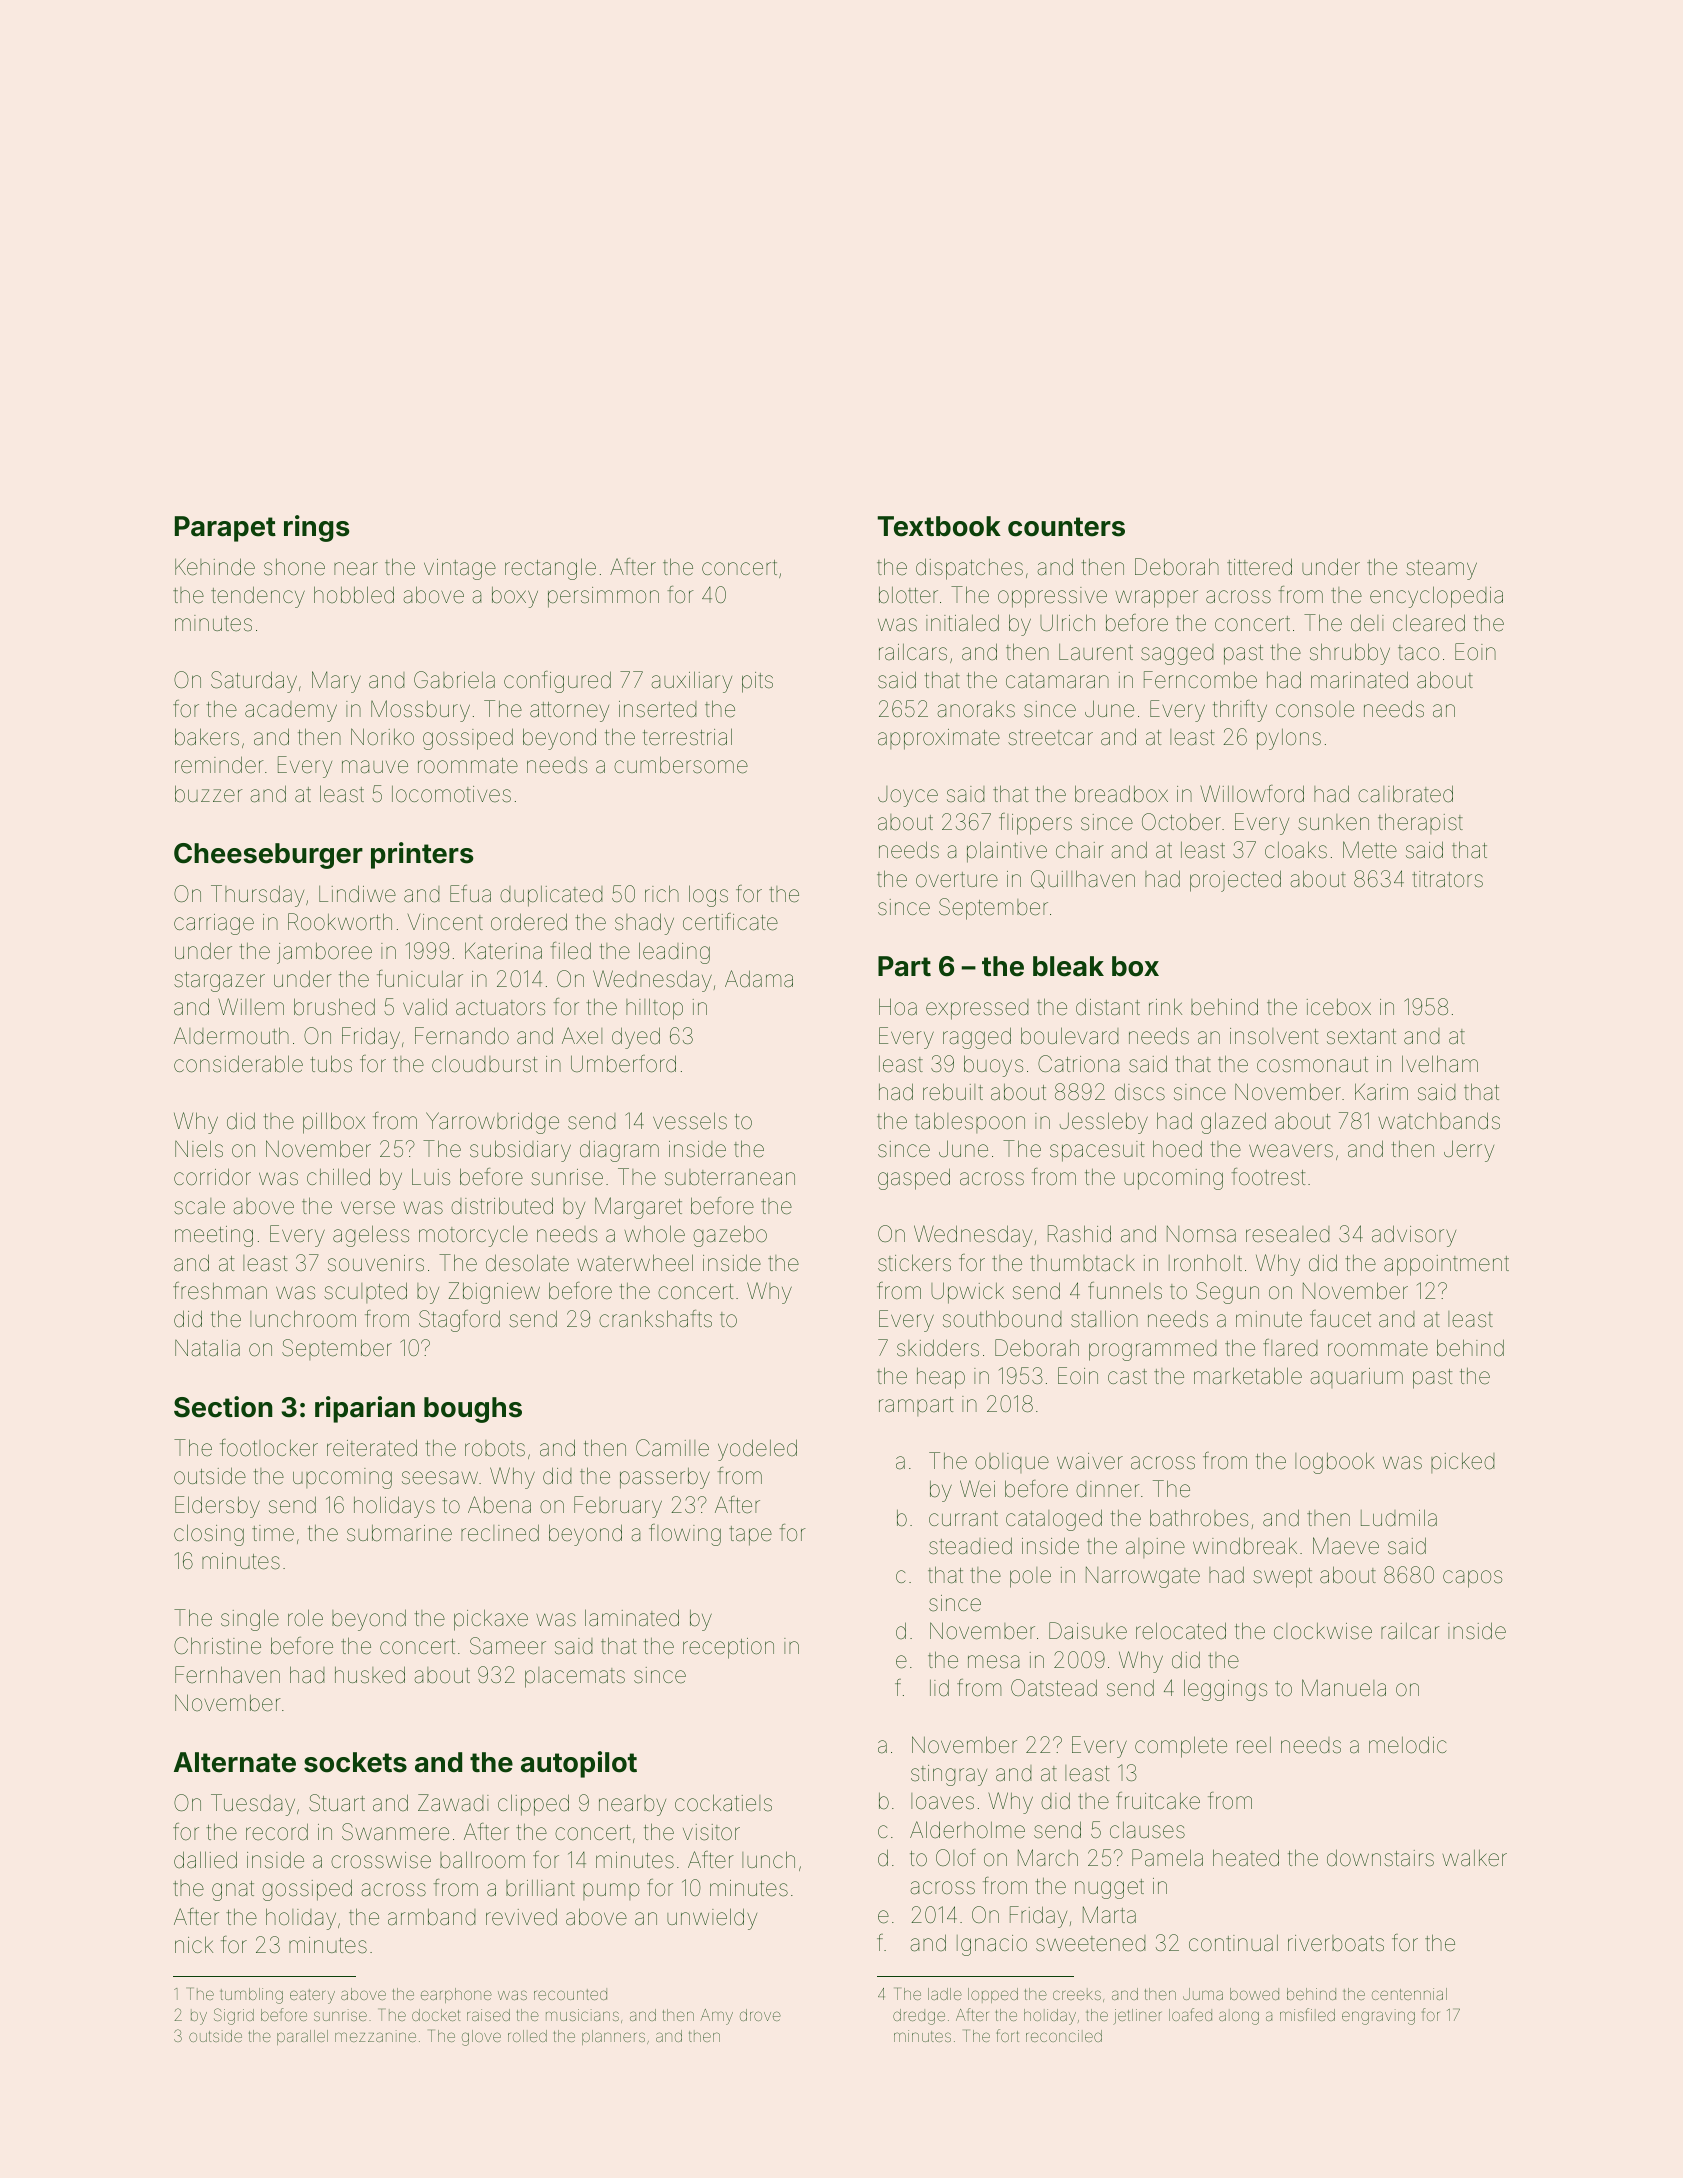 The width and height of the page is (1683, 2178). I want to click on armband, so click(431, 1917).
